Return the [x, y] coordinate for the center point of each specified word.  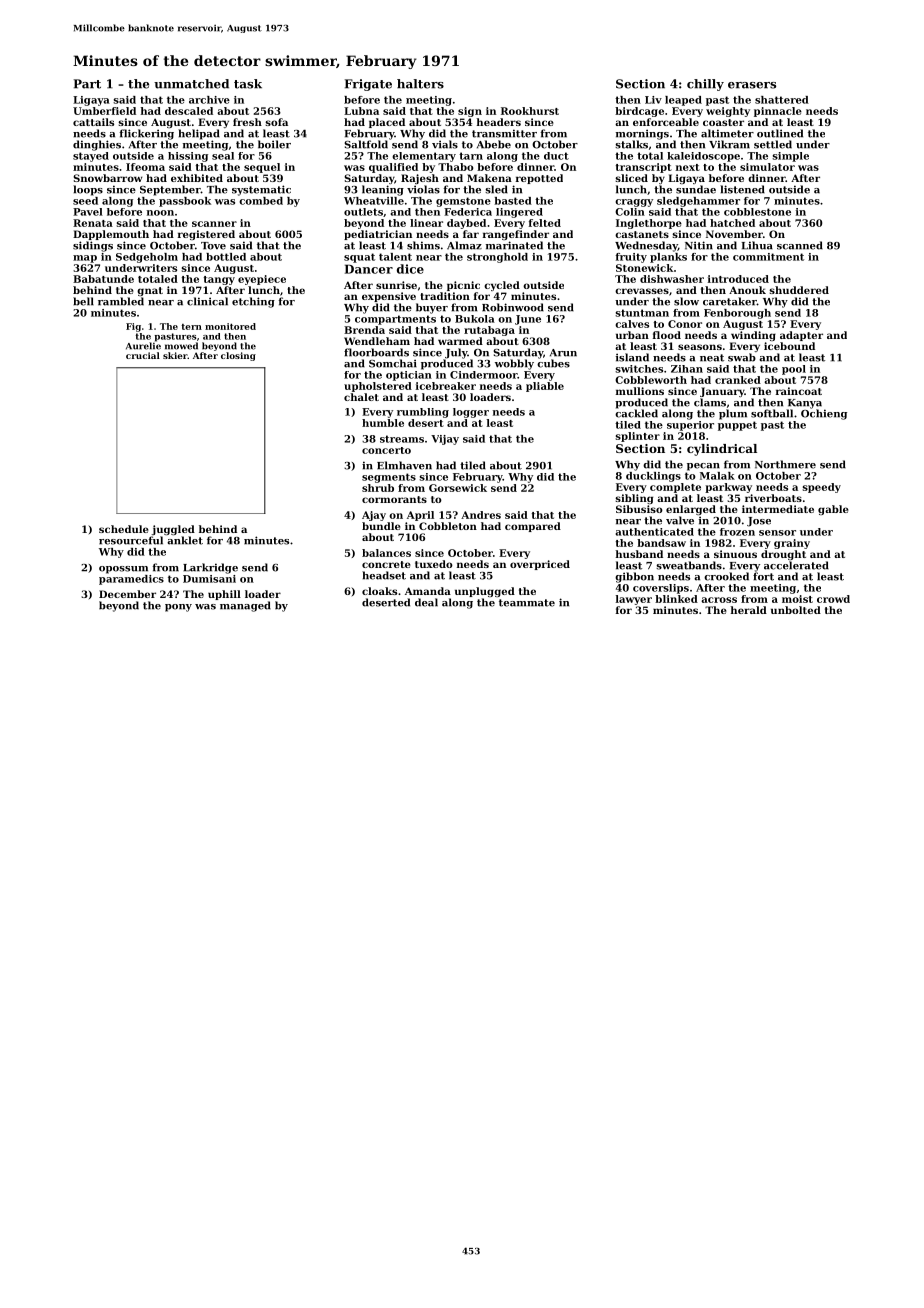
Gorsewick [458, 488]
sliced [631, 178]
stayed [91, 157]
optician [409, 376]
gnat [150, 291]
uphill [224, 595]
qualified [393, 168]
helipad [199, 134]
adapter [801, 336]
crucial [143, 355]
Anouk [747, 290]
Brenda [364, 330]
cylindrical [722, 450]
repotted [539, 179]
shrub [378, 488]
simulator [767, 167]
